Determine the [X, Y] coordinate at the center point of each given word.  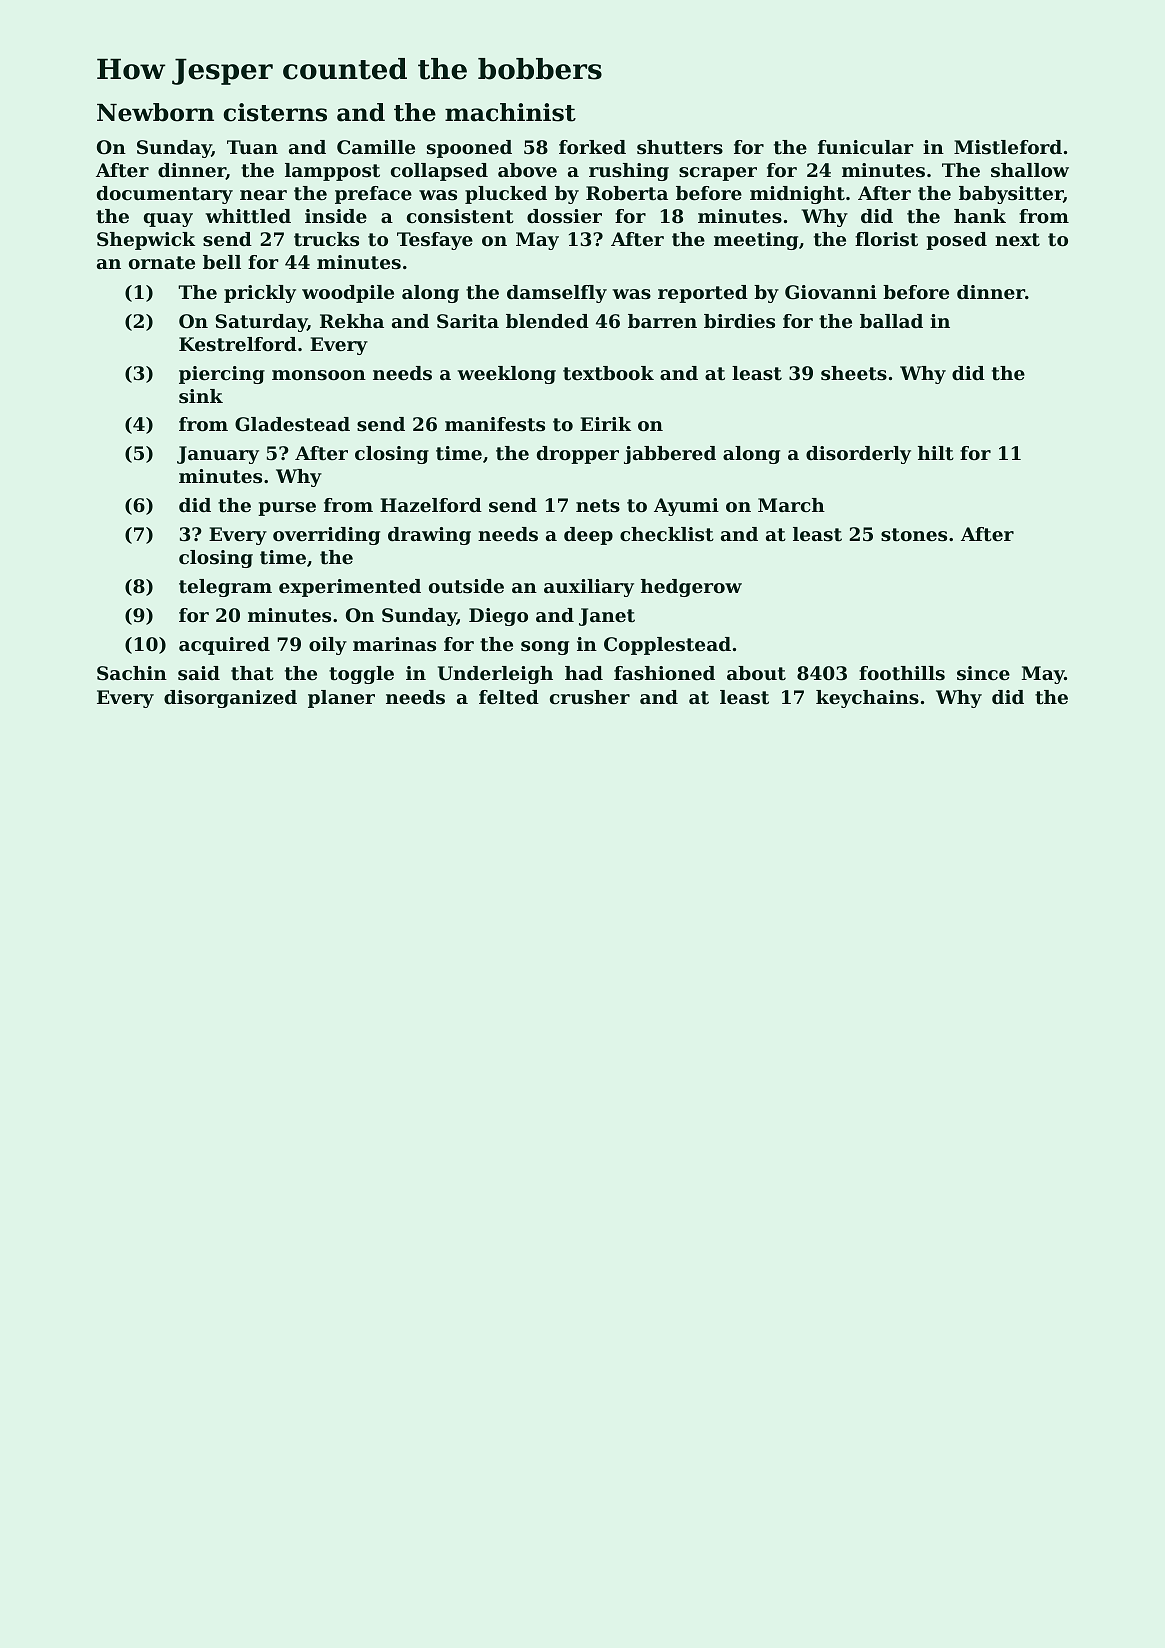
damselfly [557, 294]
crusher [590, 697]
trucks [326, 239]
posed [956, 241]
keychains [867, 699]
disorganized [230, 699]
